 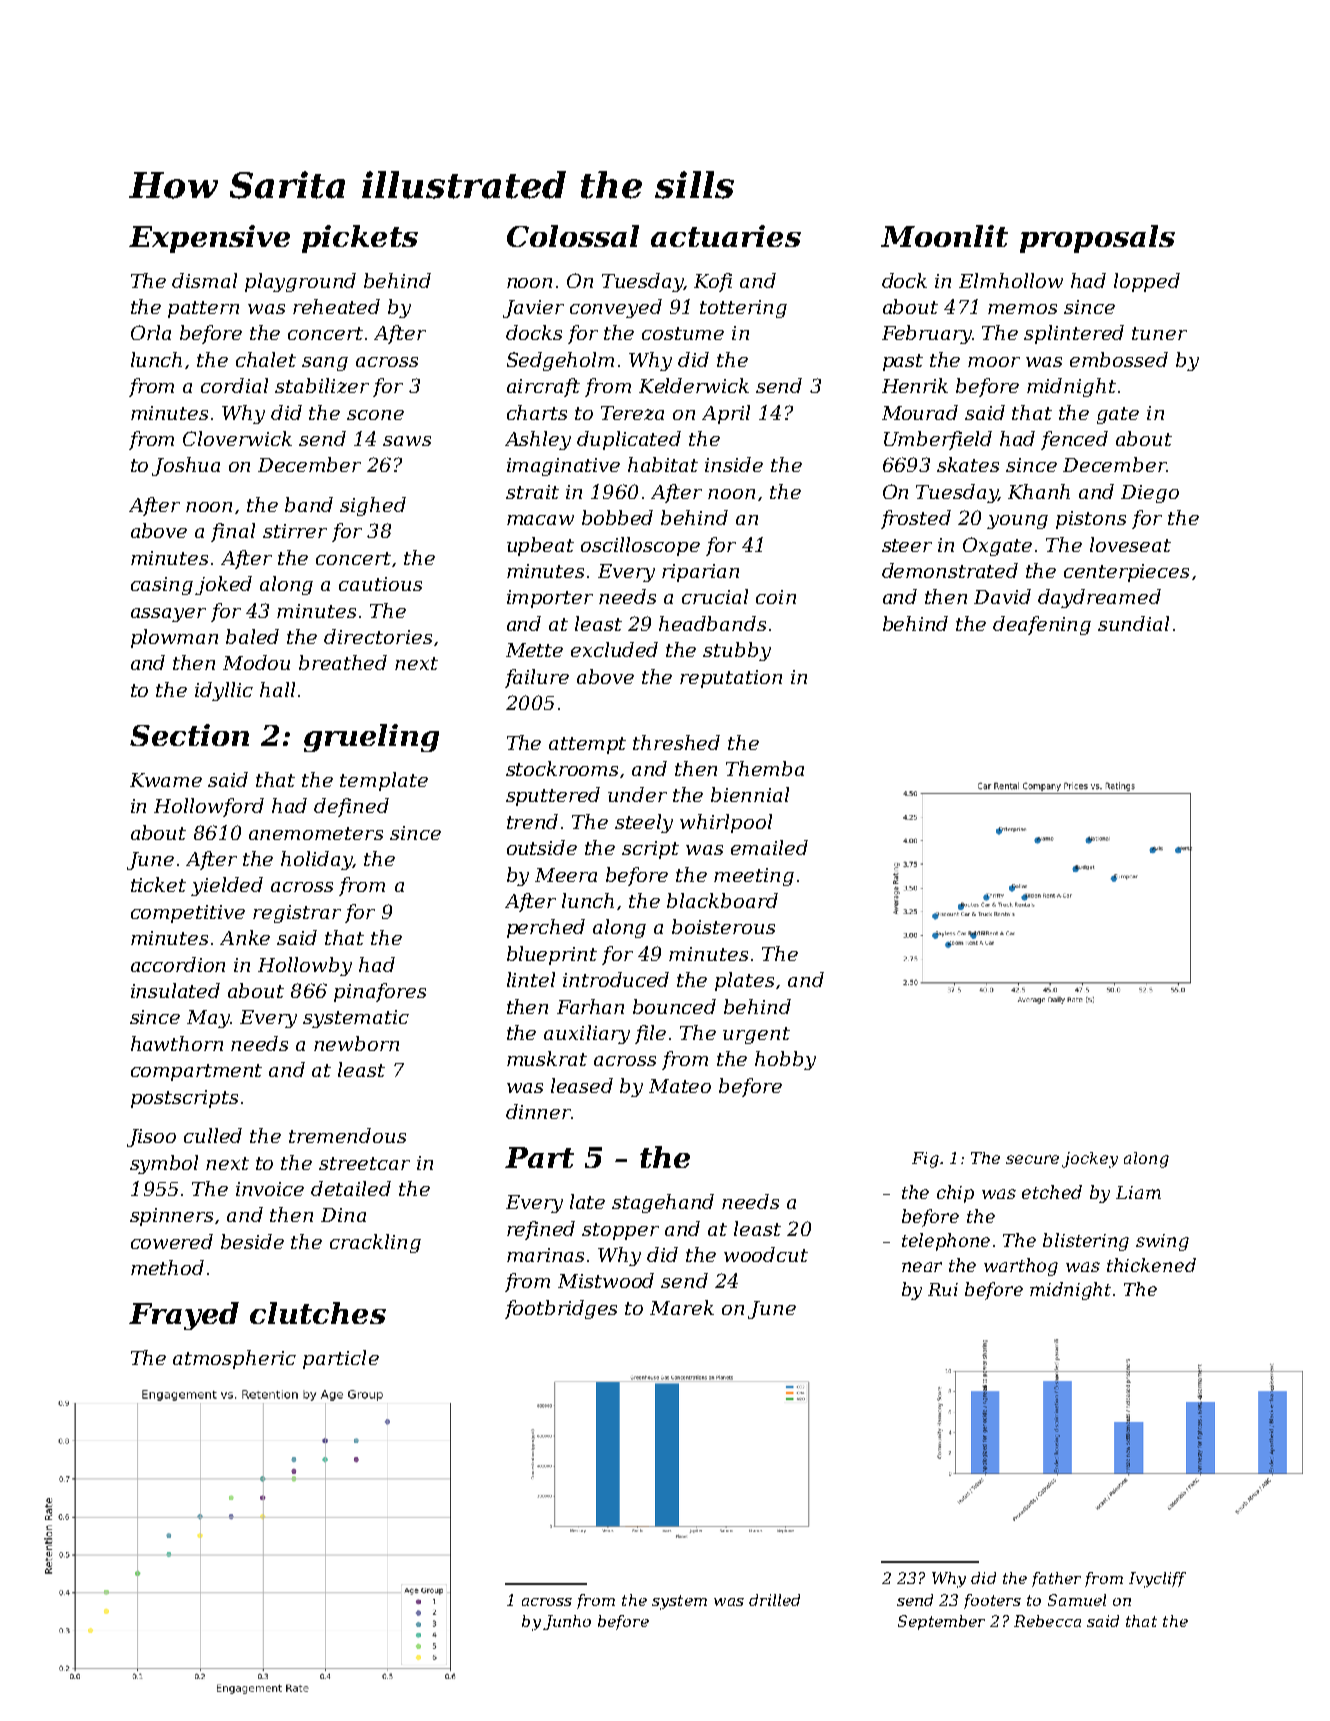 I want to click on secure, so click(x=1032, y=1159).
